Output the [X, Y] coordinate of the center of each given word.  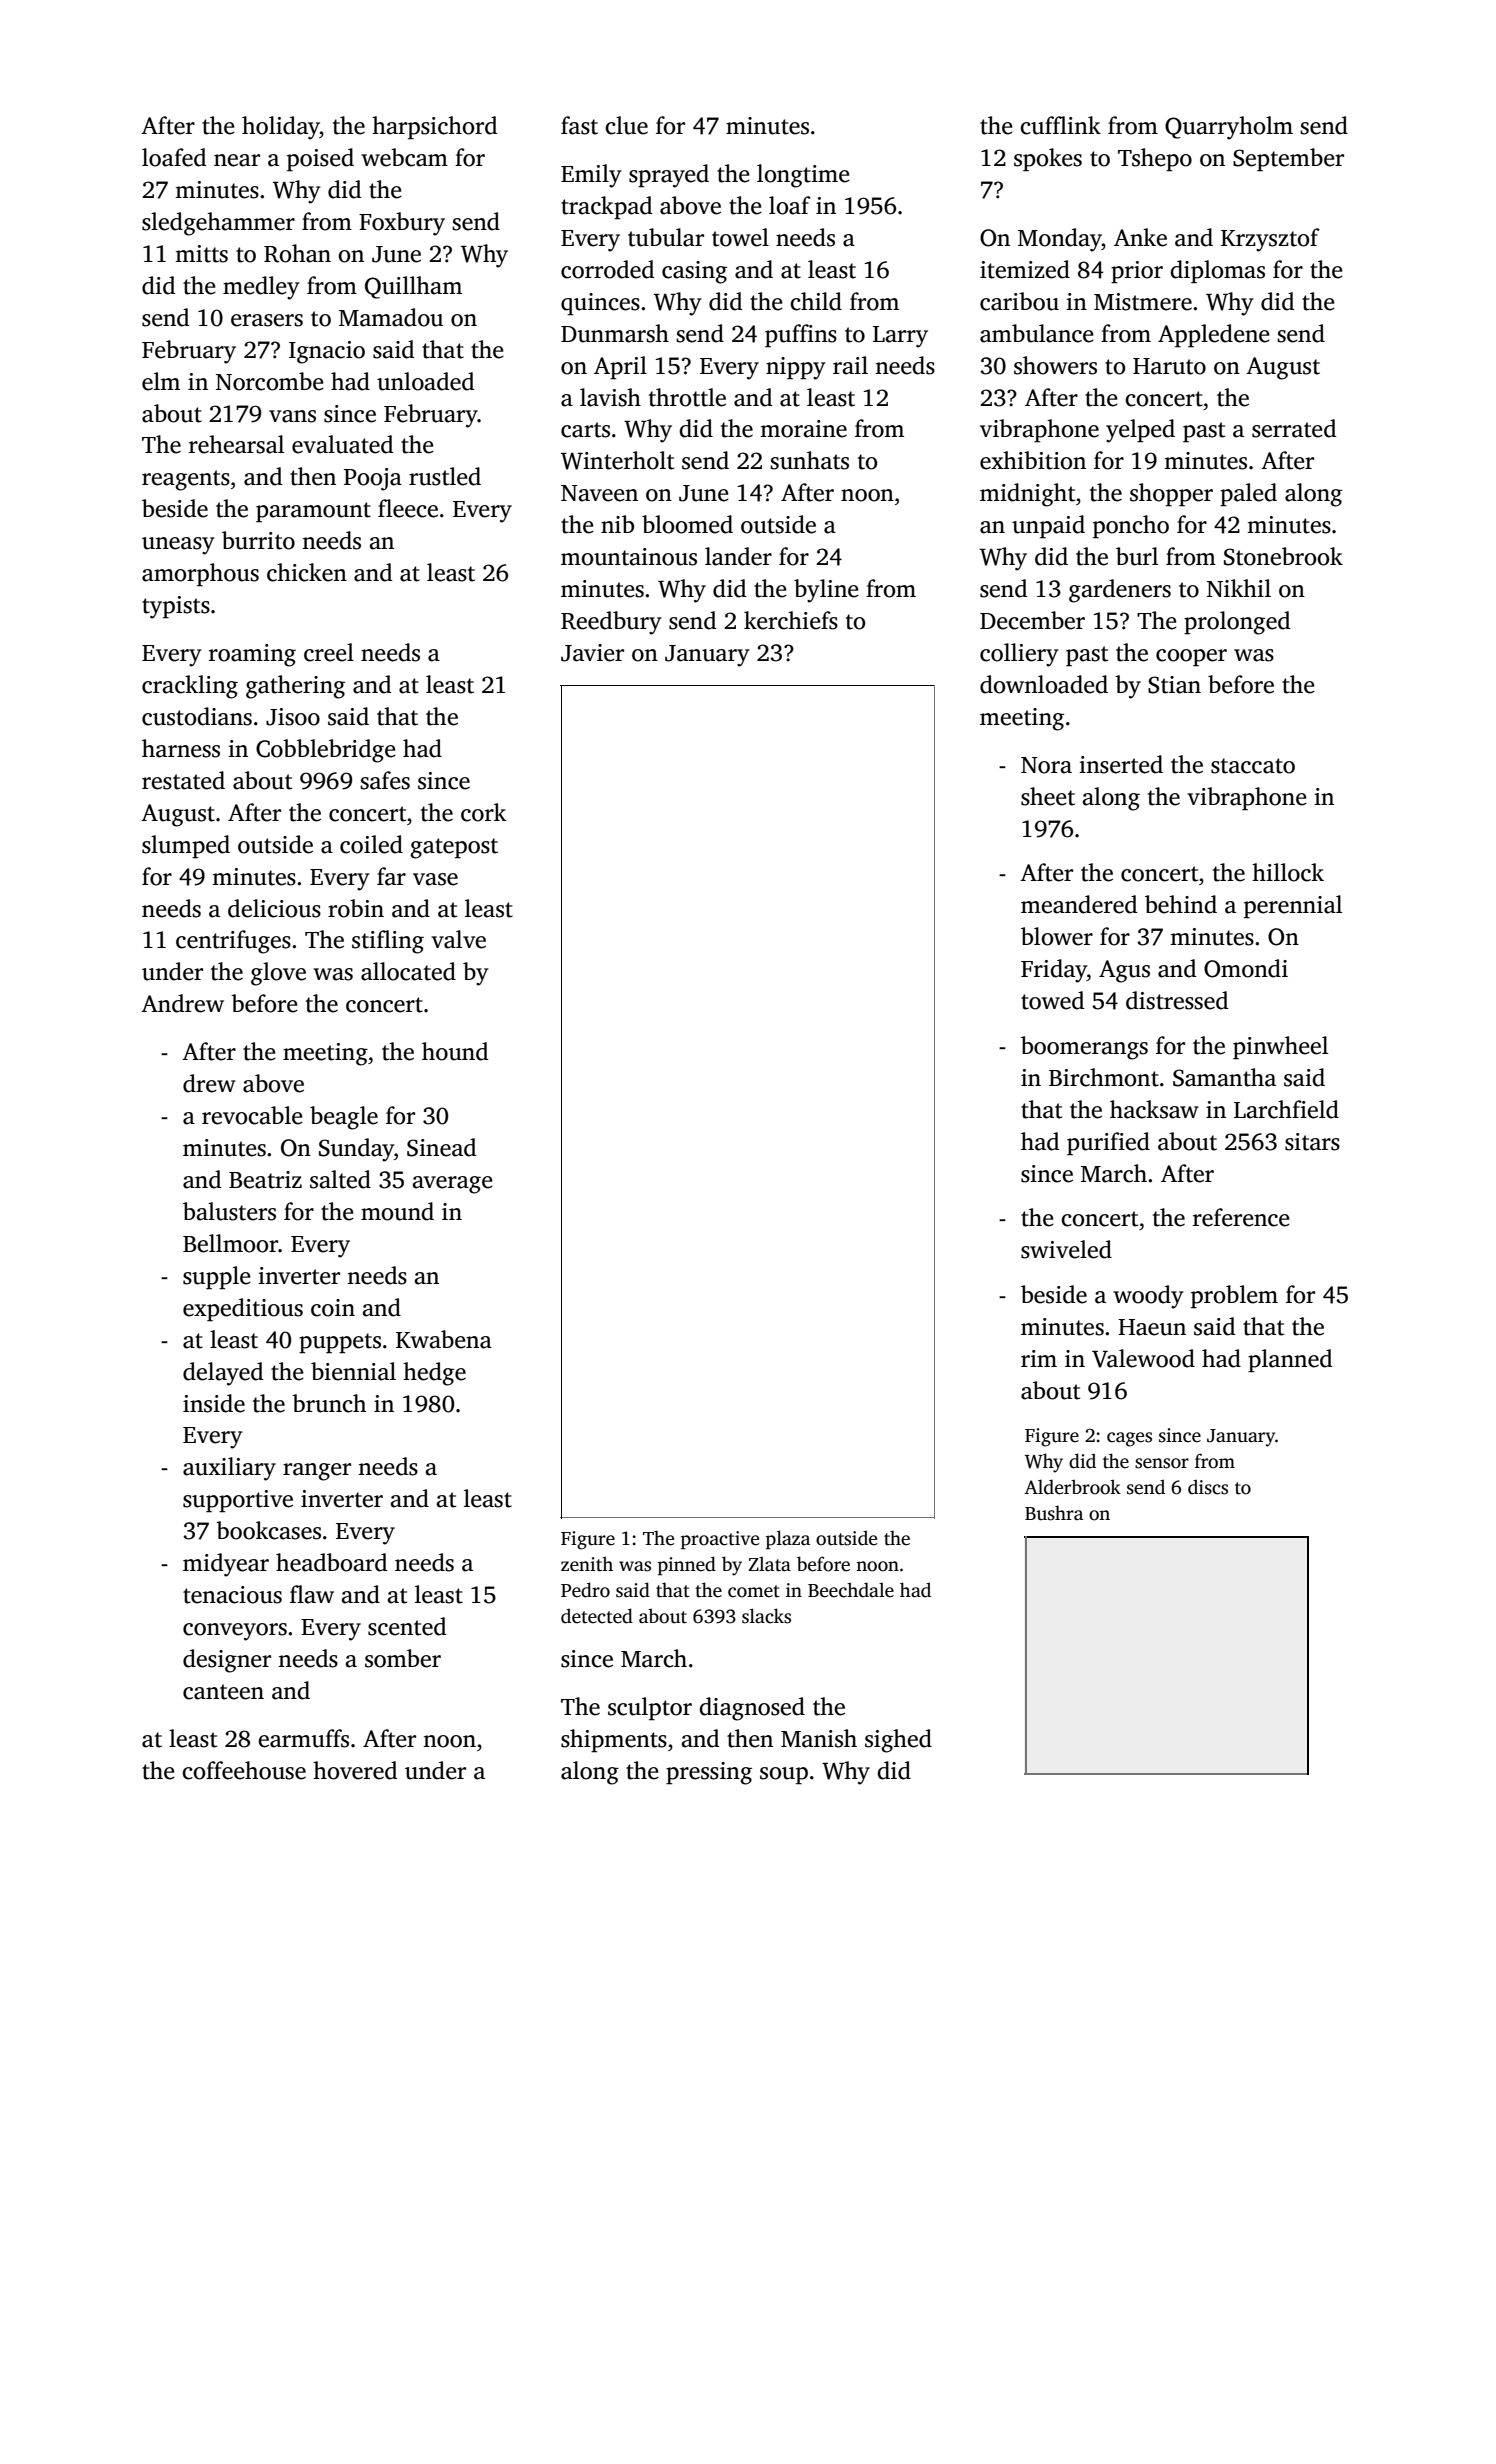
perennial [1293, 907]
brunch [329, 1403]
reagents [186, 480]
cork [484, 812]
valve [458, 939]
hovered [355, 1770]
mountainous [629, 557]
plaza [788, 1540]
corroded [608, 269]
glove [278, 974]
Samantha [1224, 1077]
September [1288, 160]
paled [1248, 495]
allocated [408, 971]
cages [1129, 1439]
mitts [201, 254]
